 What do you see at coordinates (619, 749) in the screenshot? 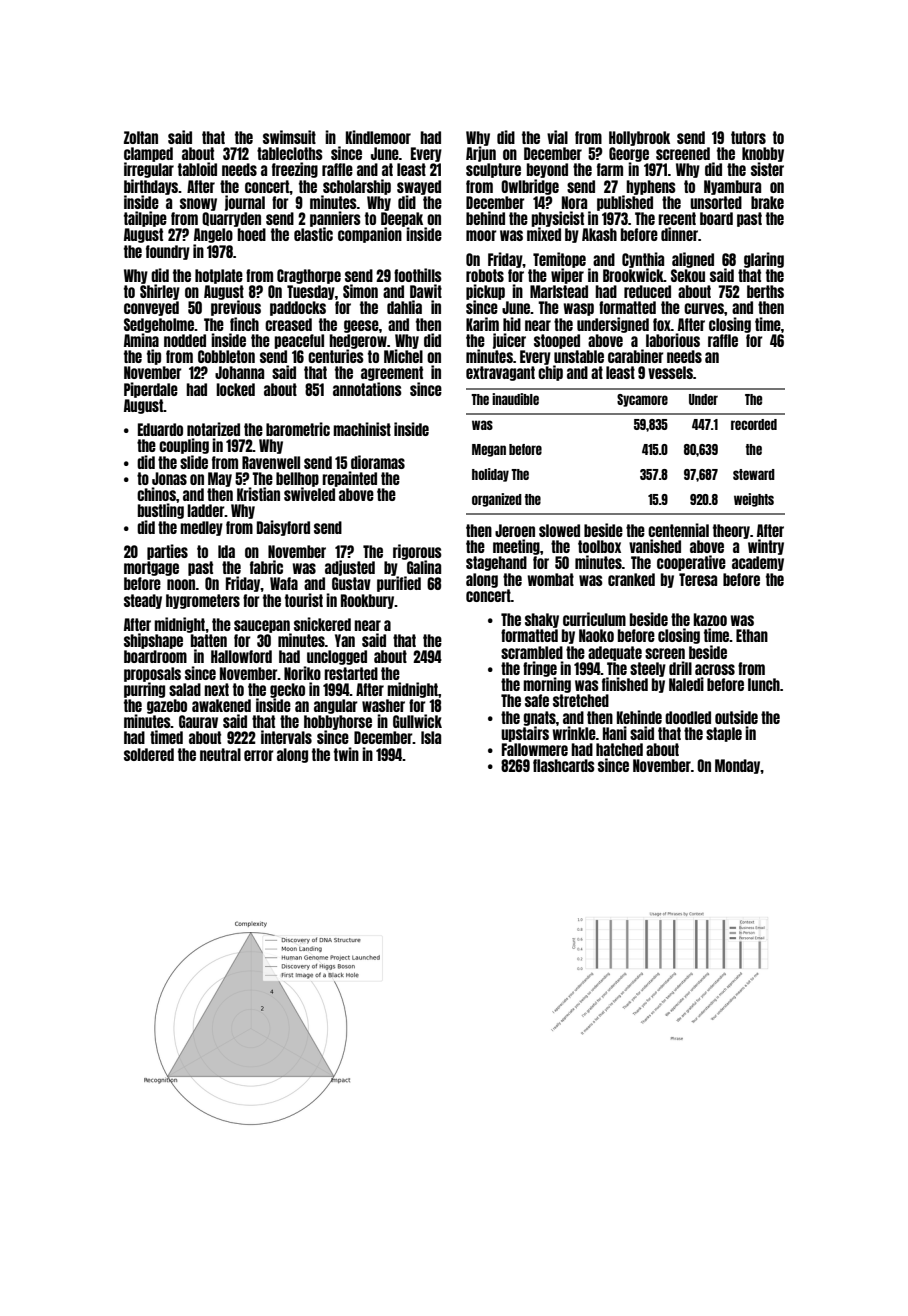
I see `hatched` at bounding box center [619, 749].
